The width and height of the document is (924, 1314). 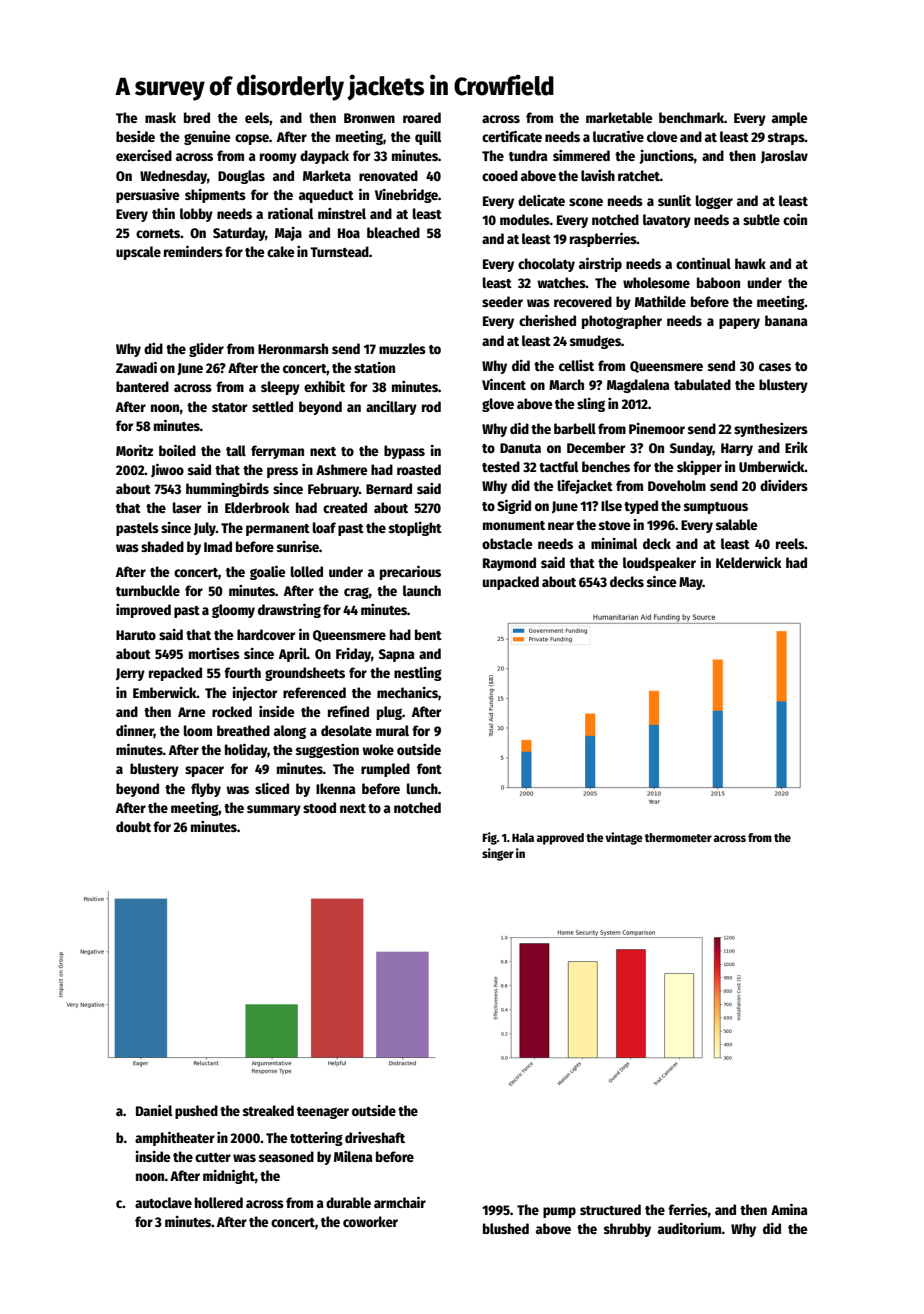 What do you see at coordinates (627, 1230) in the document?
I see `shrubby` at bounding box center [627, 1230].
